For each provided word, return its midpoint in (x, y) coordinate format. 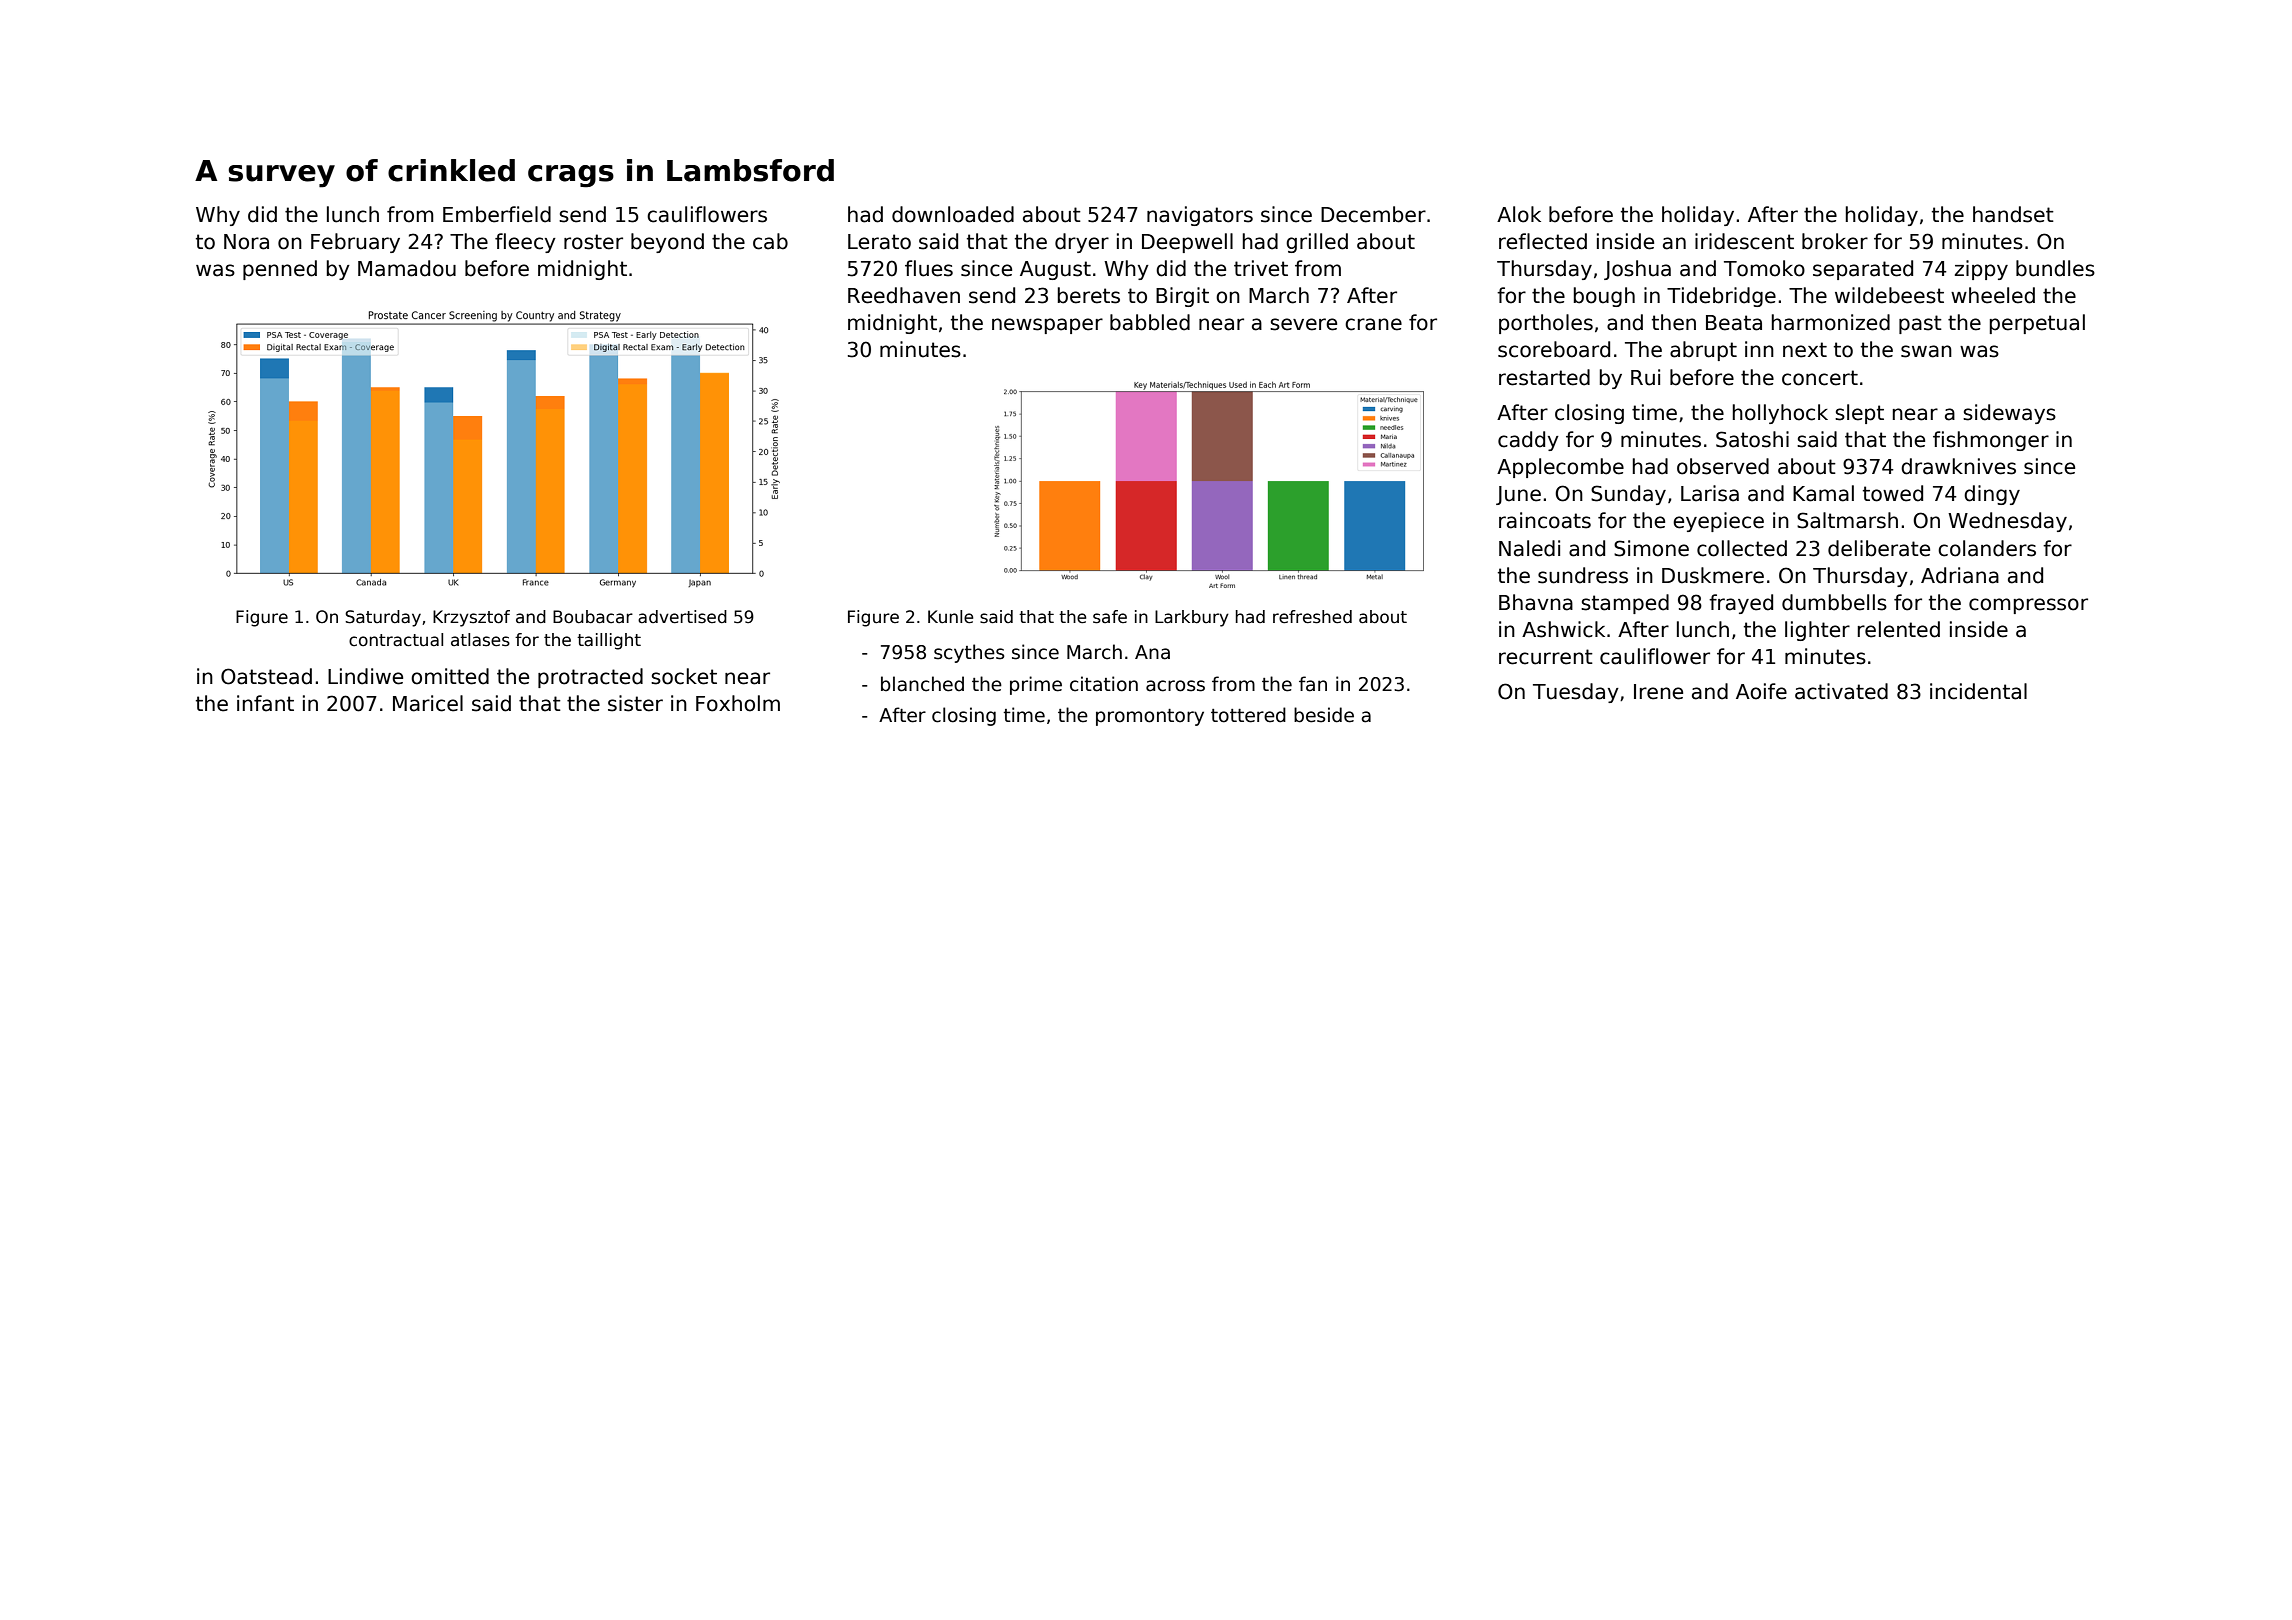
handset (2013, 214)
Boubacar (593, 617)
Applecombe (1560, 468)
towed (1893, 493)
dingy (1992, 495)
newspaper (1047, 326)
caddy (1528, 441)
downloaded (953, 214)
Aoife (1761, 691)
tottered (1248, 715)
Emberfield (497, 214)
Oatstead (266, 676)
